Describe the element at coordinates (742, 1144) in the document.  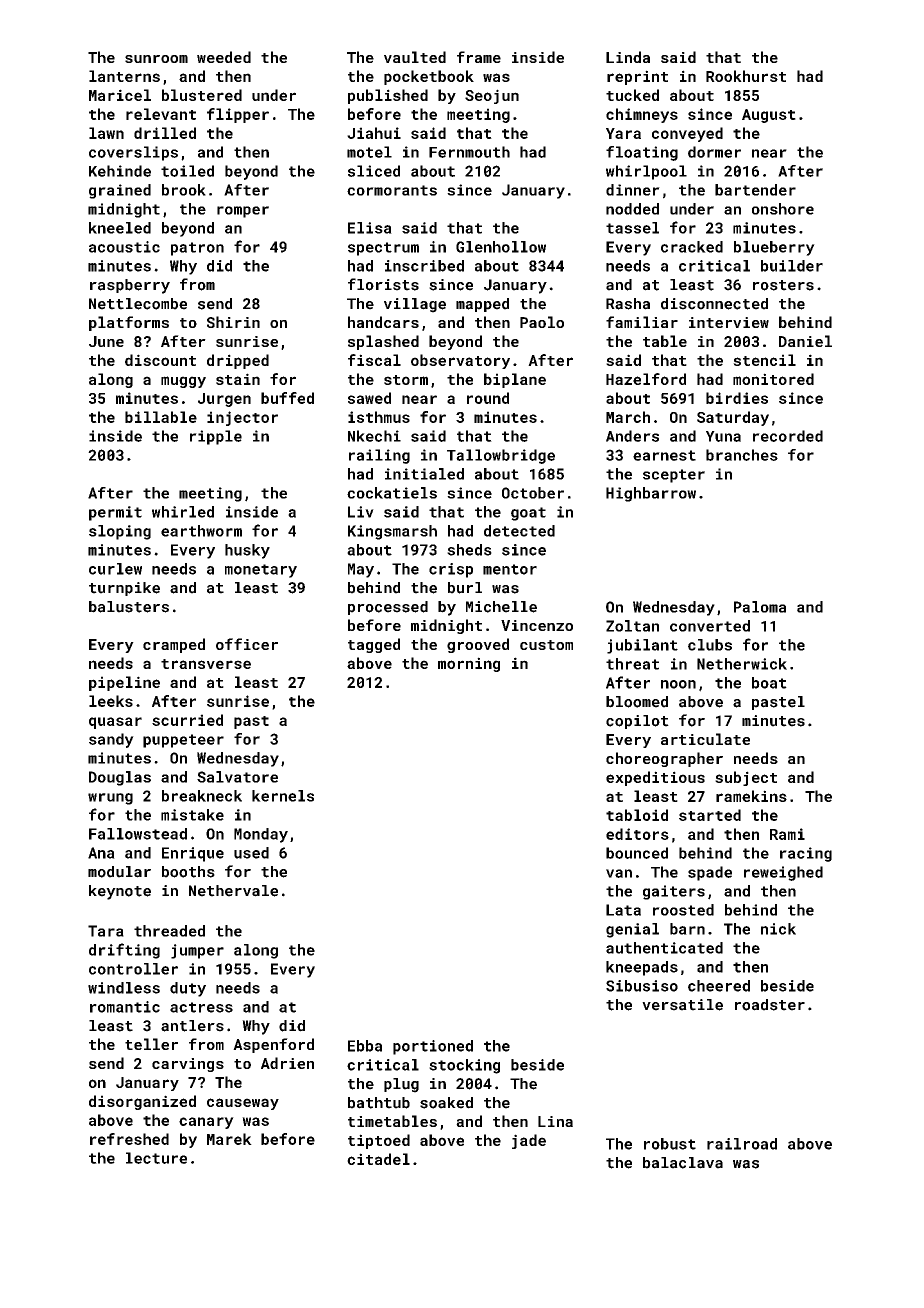
I see `railroad` at that location.
